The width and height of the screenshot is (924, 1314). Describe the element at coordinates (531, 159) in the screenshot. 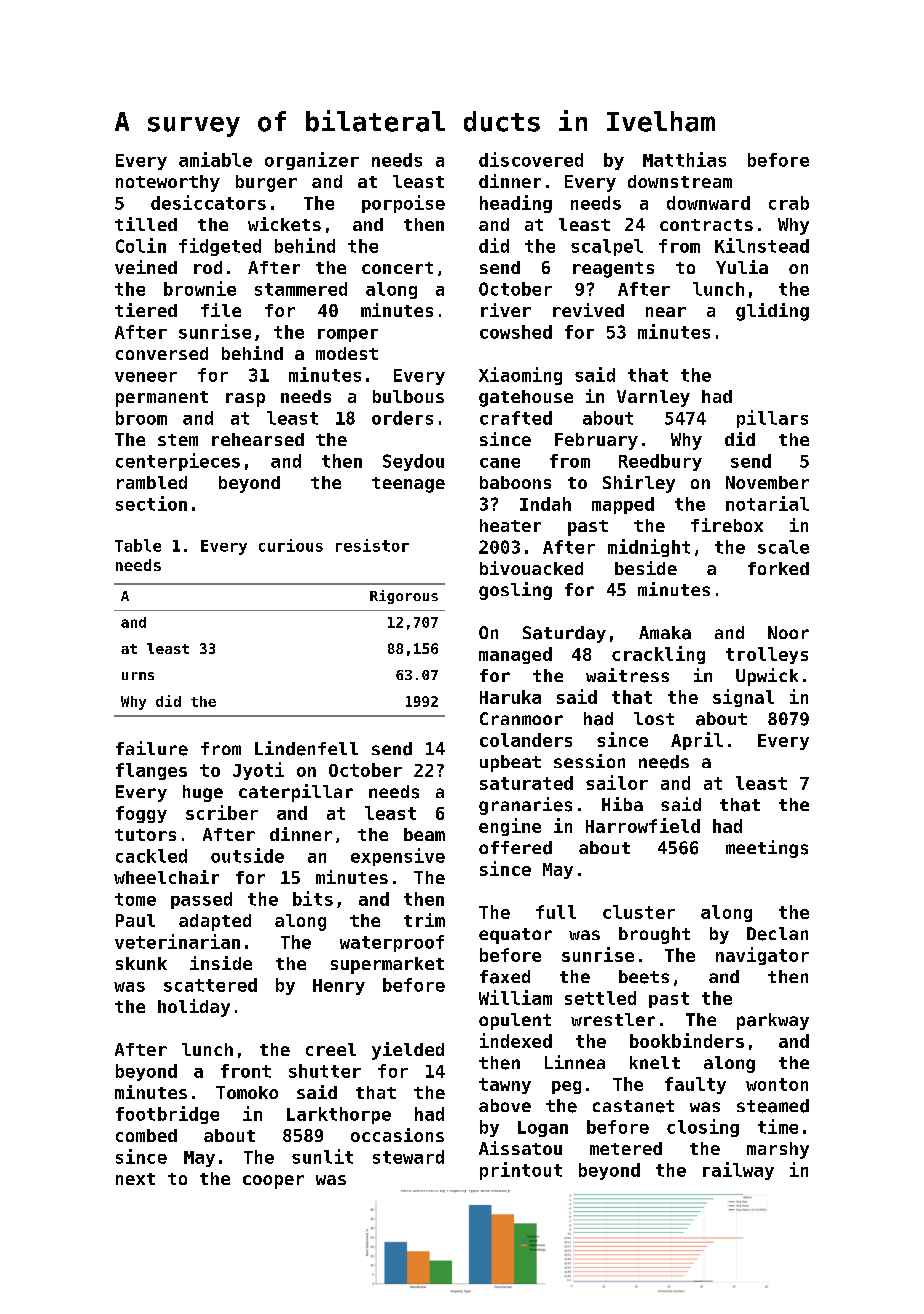

I see `discovered` at that location.
